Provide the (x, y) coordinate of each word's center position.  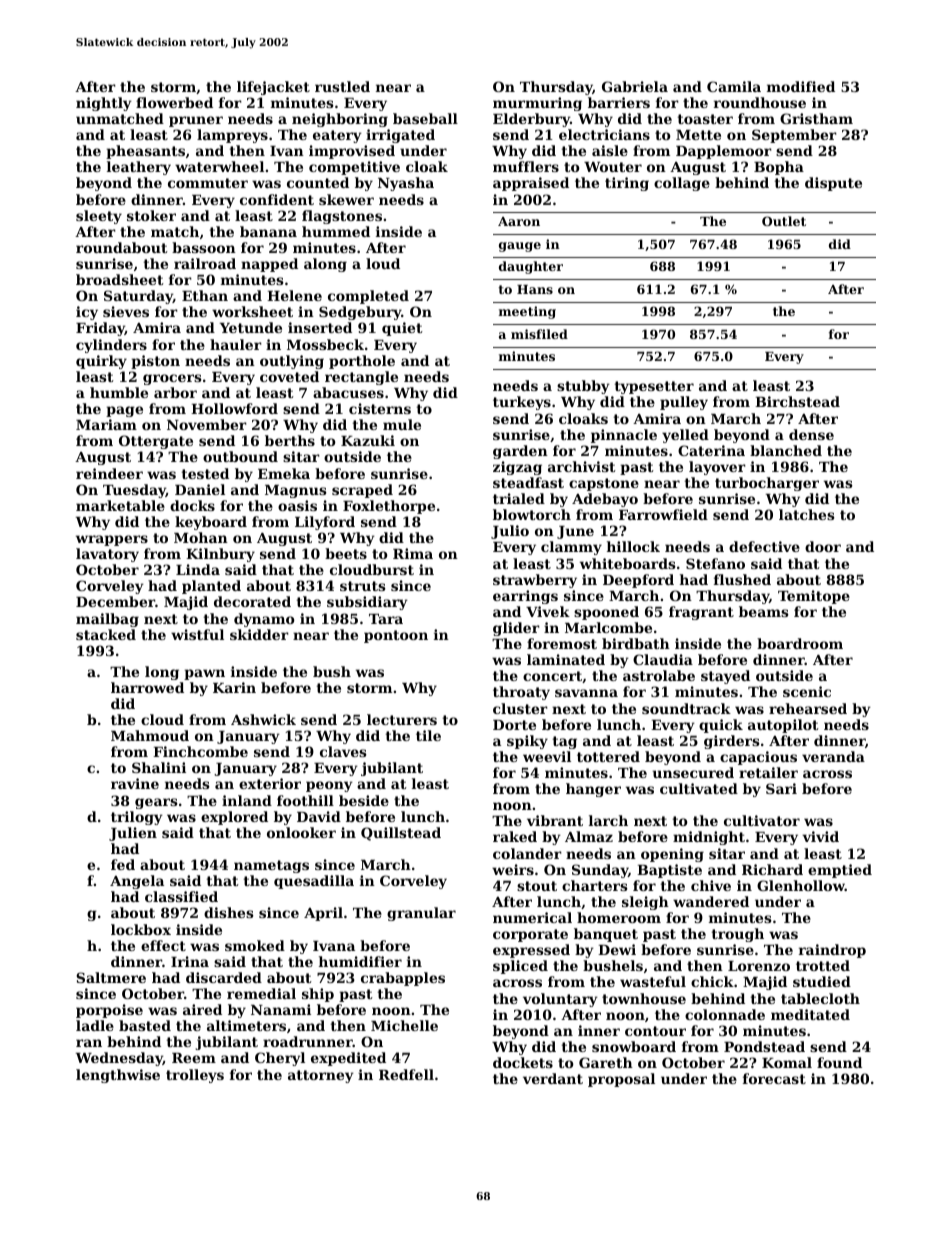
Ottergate (156, 442)
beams (764, 611)
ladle (95, 1025)
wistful (197, 634)
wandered (711, 901)
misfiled (539, 334)
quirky (101, 362)
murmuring (537, 104)
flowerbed (174, 102)
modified (801, 86)
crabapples (403, 979)
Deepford (638, 581)
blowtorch (532, 514)
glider (516, 629)
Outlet (784, 221)
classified (181, 896)
